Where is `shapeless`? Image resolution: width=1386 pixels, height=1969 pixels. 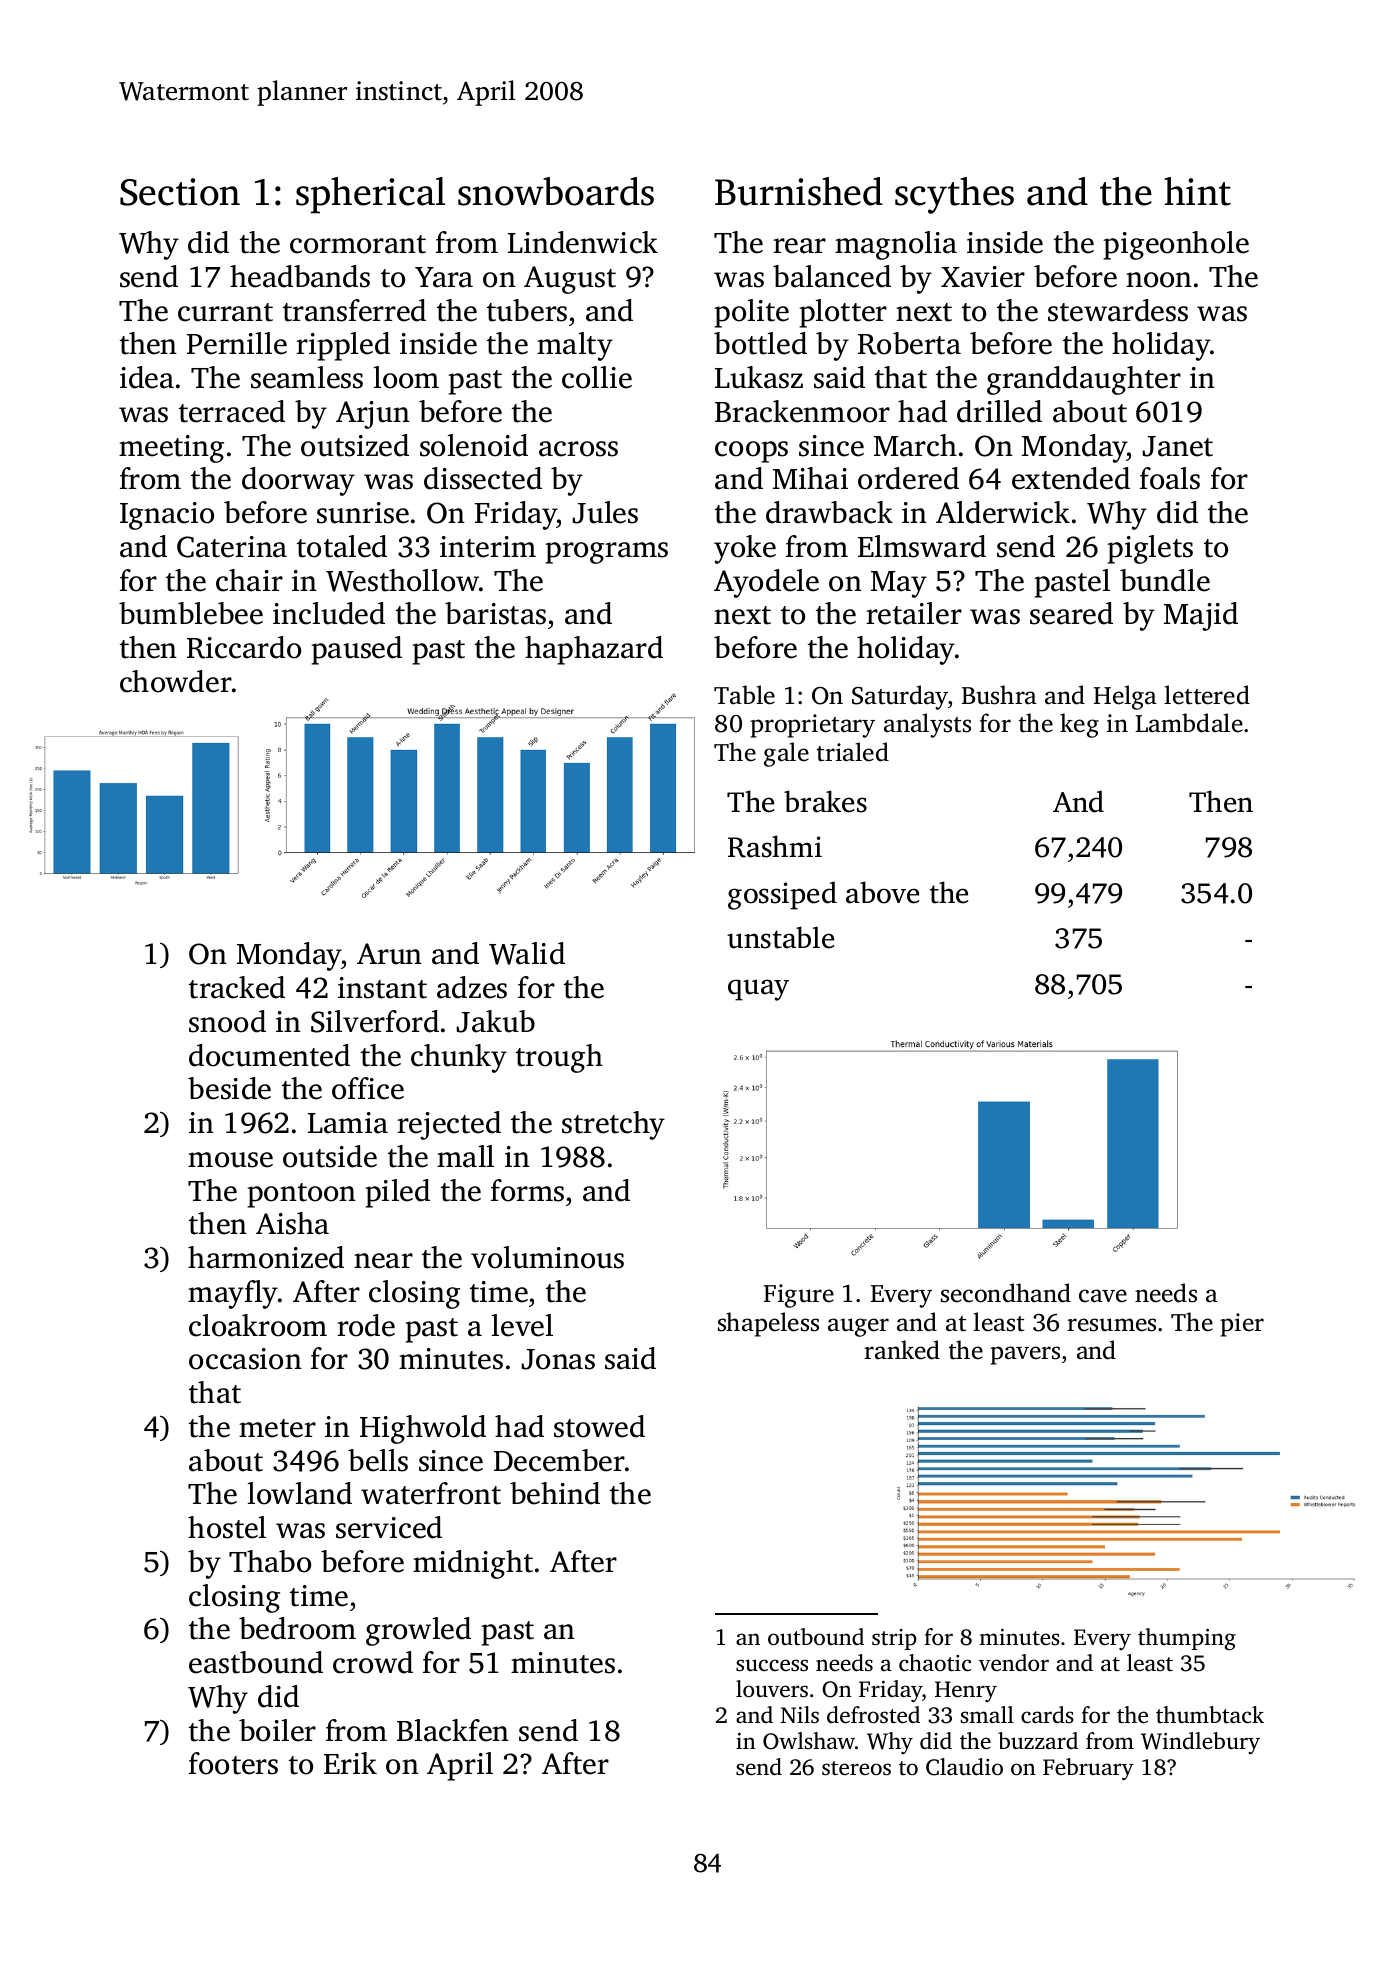
shapeless is located at coordinates (768, 1324).
